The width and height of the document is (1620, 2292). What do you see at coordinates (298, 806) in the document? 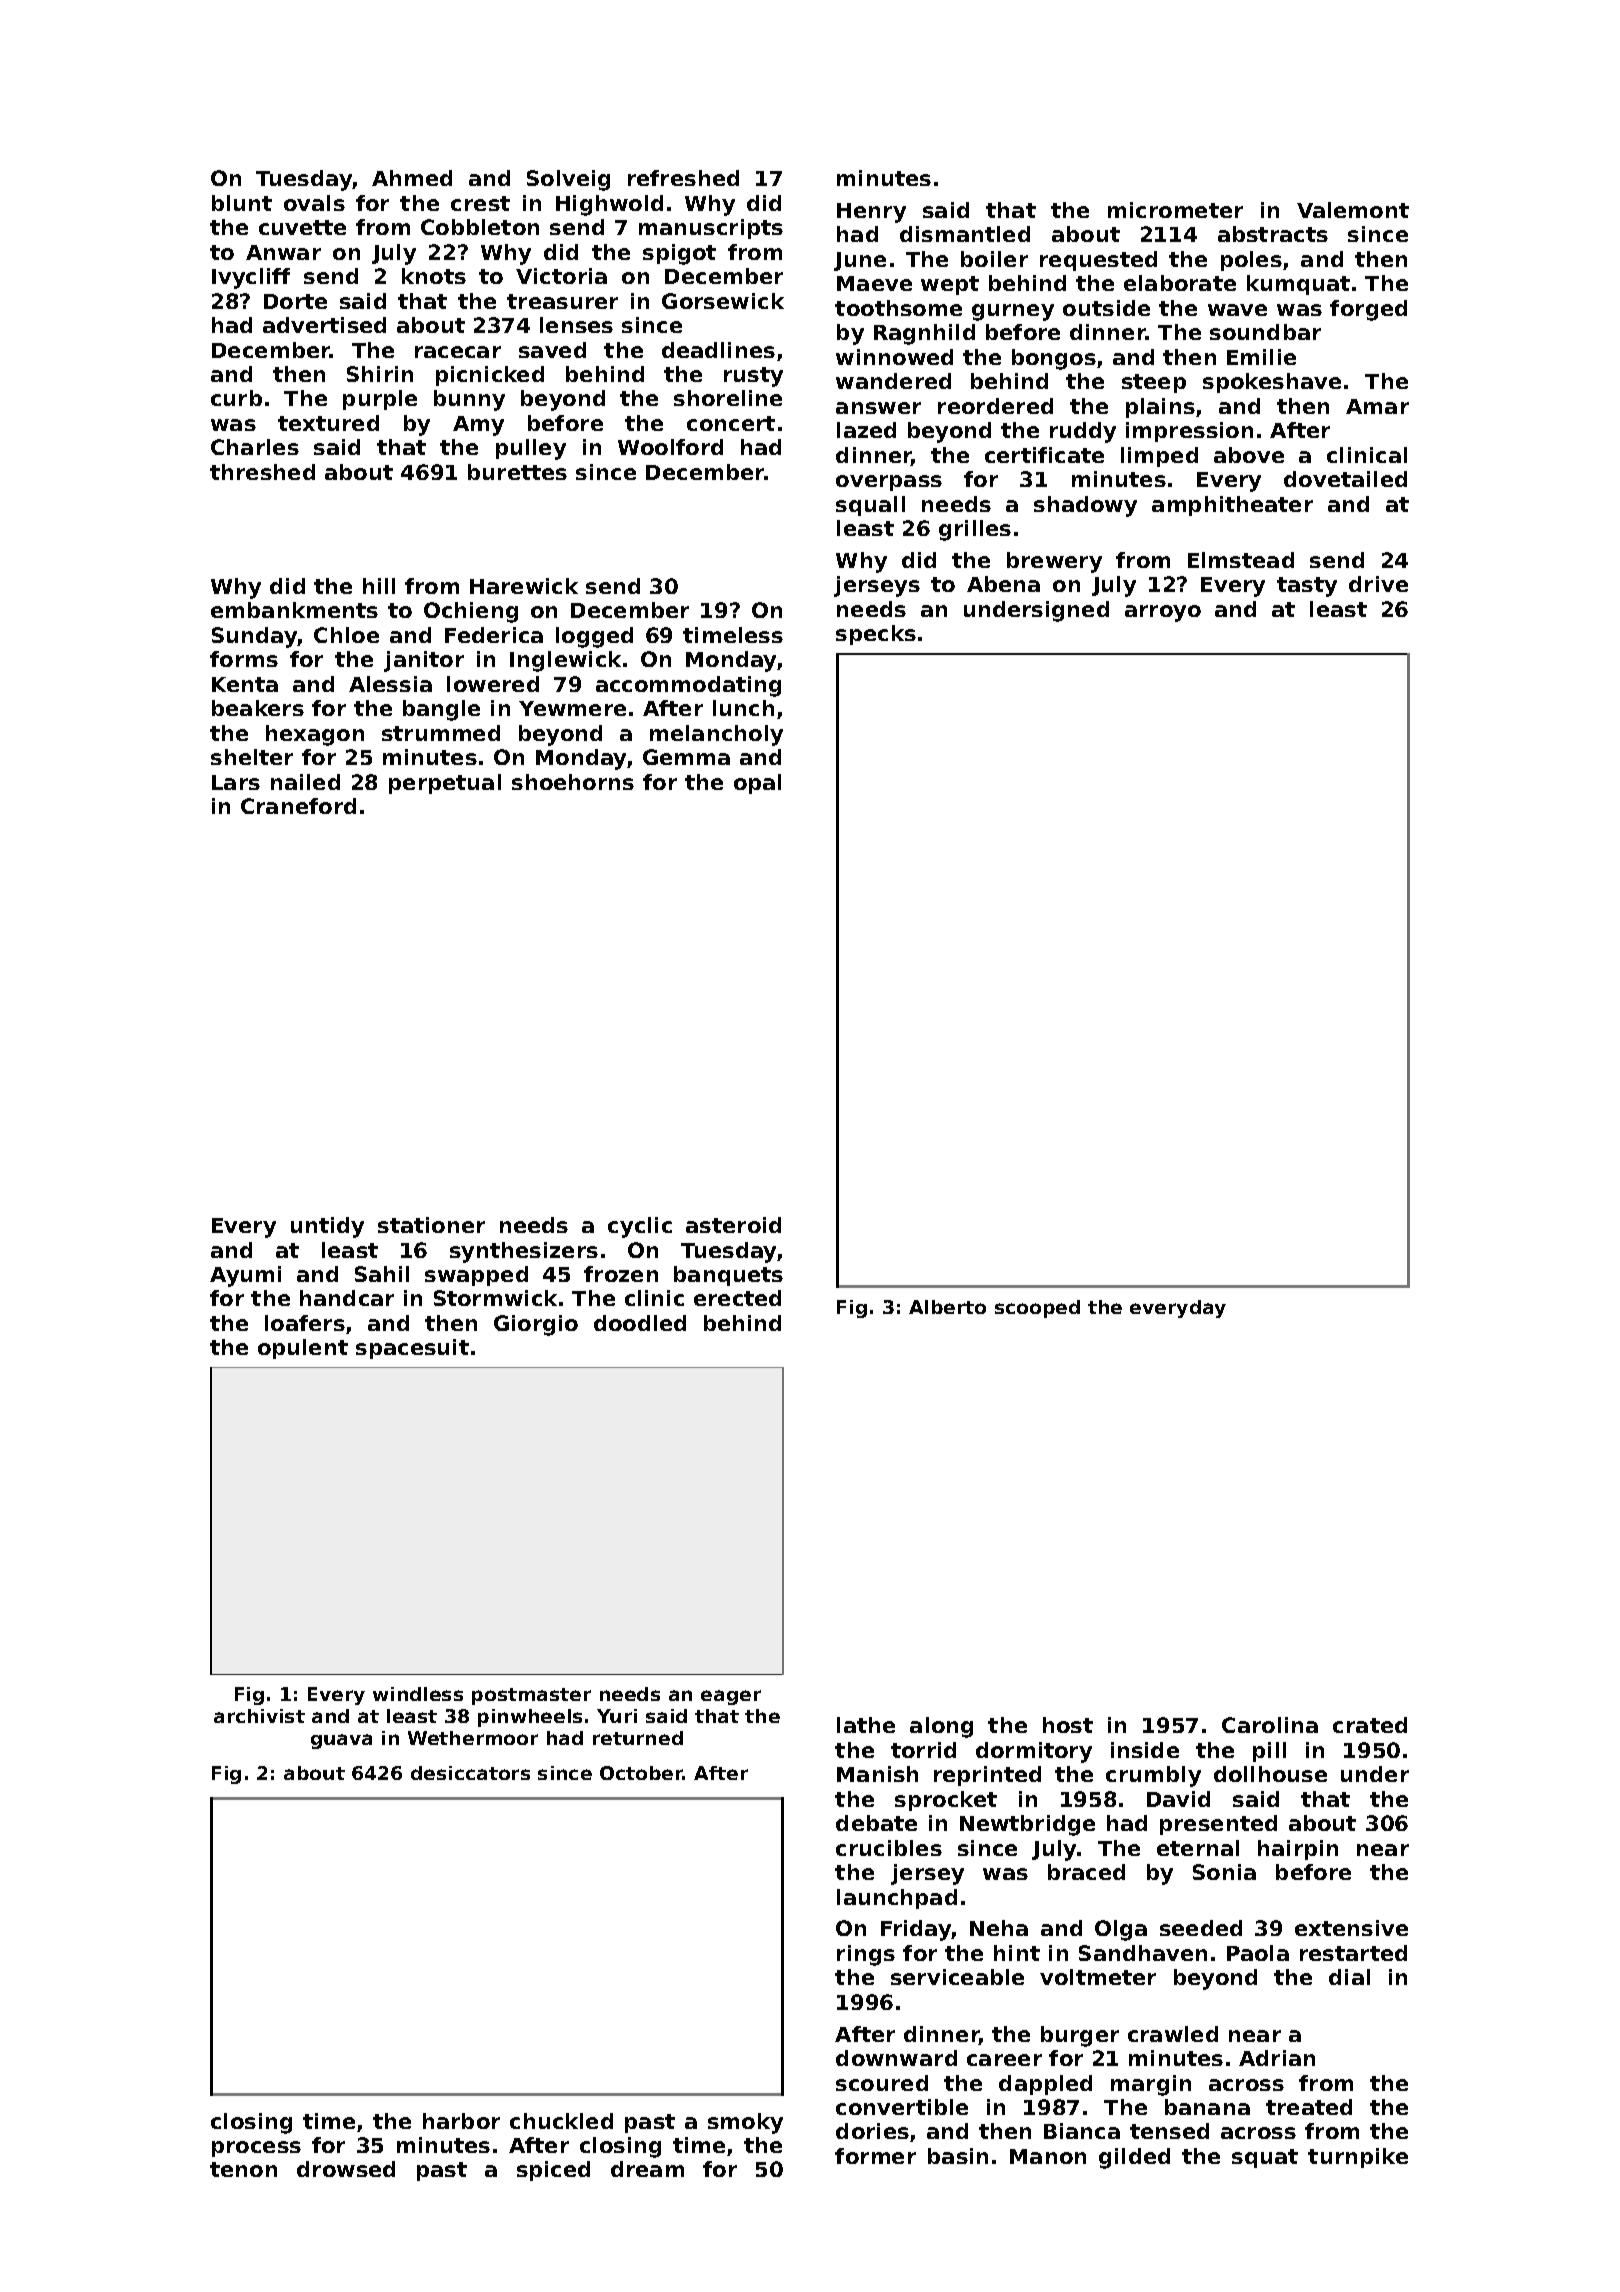
I see `Craneford` at bounding box center [298, 806].
